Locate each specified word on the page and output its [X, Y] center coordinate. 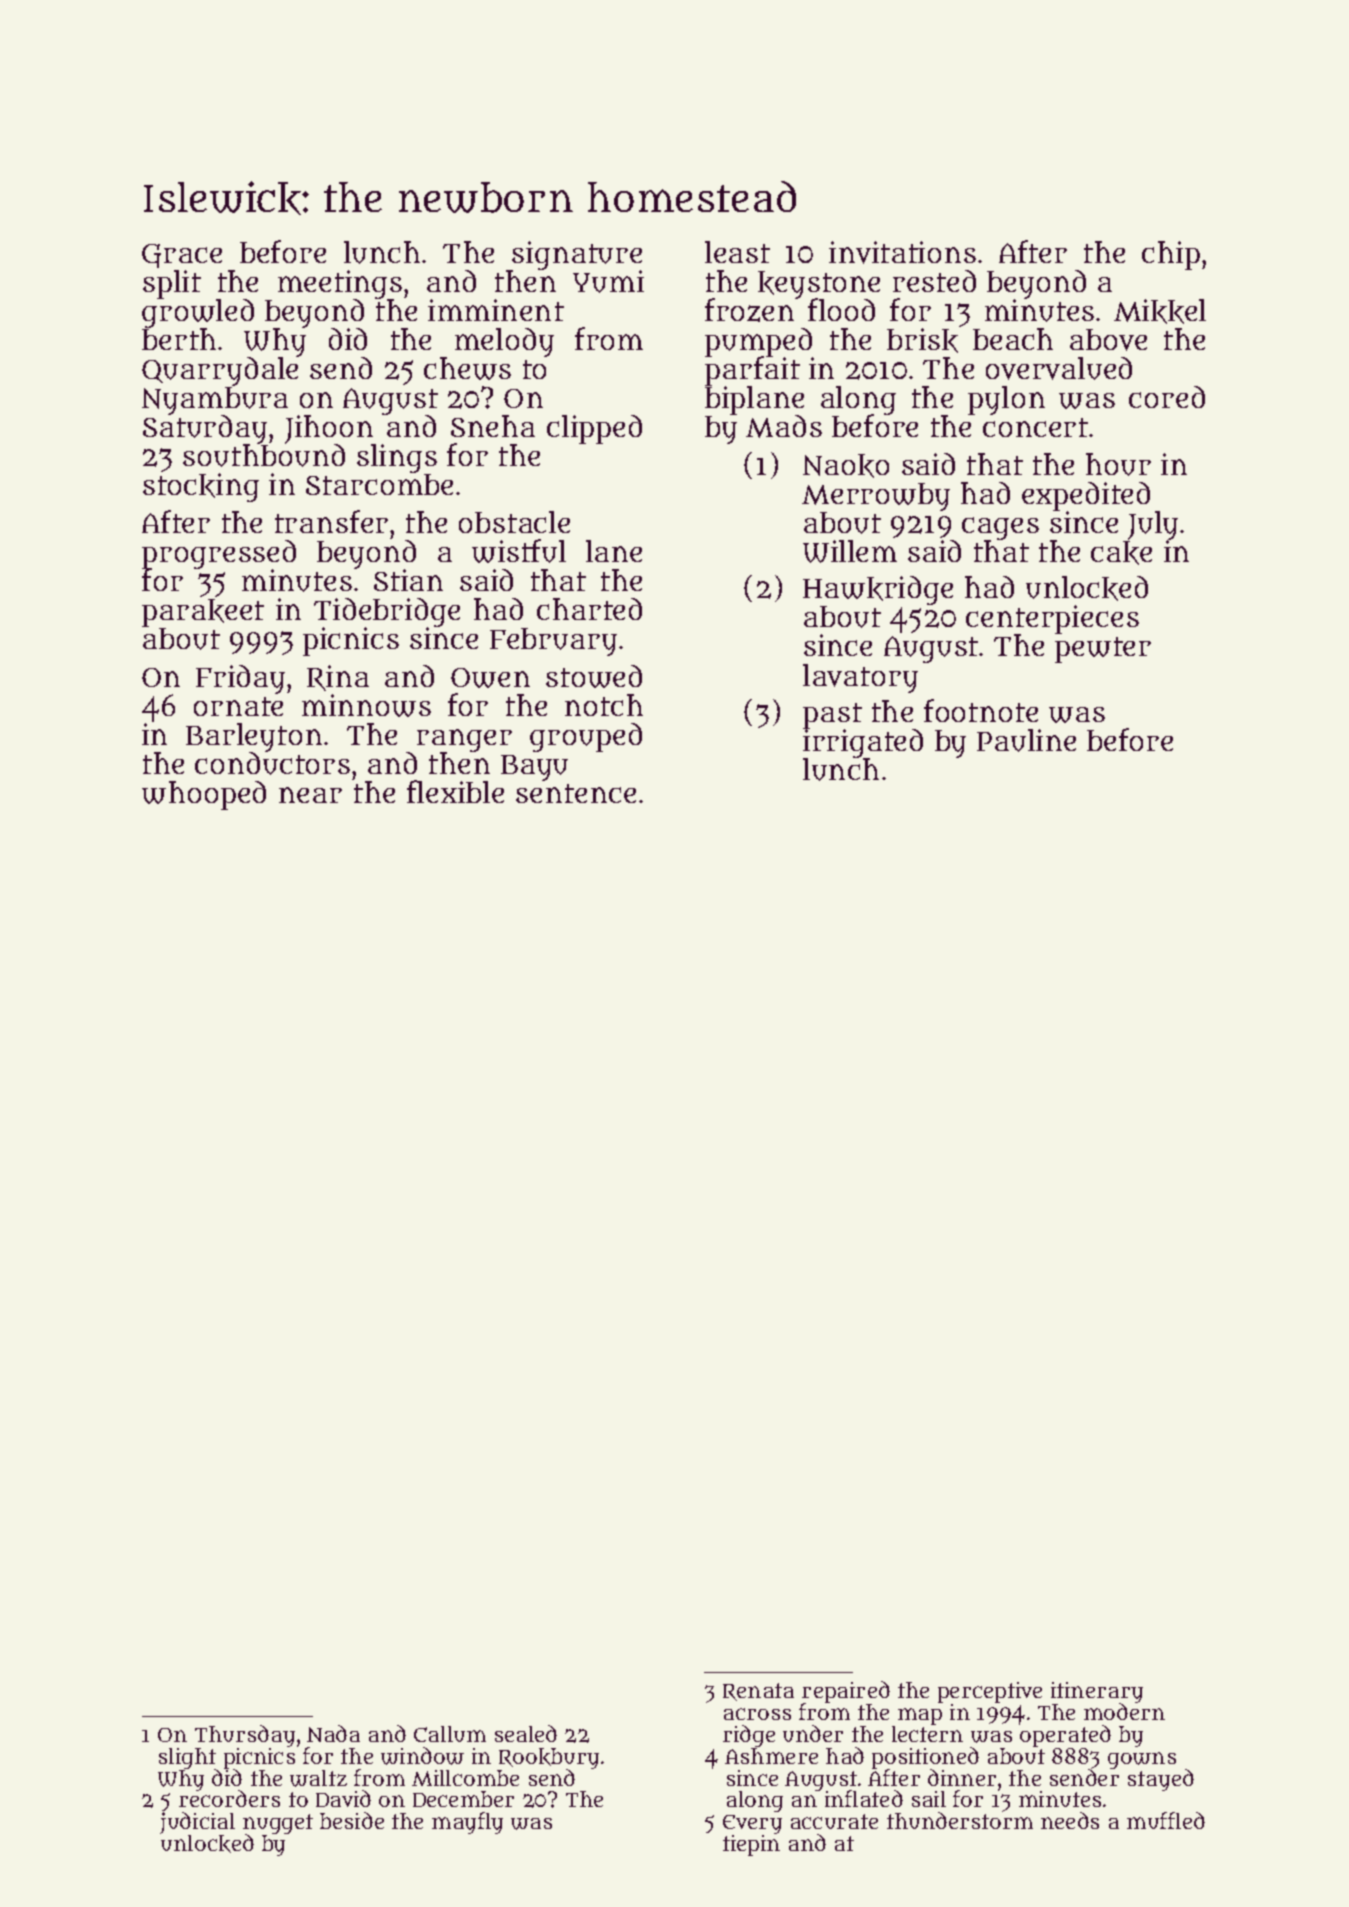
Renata [758, 1692]
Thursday [245, 1736]
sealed [526, 1733]
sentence [576, 793]
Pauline [1026, 740]
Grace [182, 256]
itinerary [1097, 1693]
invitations [902, 252]
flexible [455, 791]
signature [577, 255]
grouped [586, 737]
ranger [464, 741]
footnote [981, 710]
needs [1070, 1820]
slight [187, 1758]
